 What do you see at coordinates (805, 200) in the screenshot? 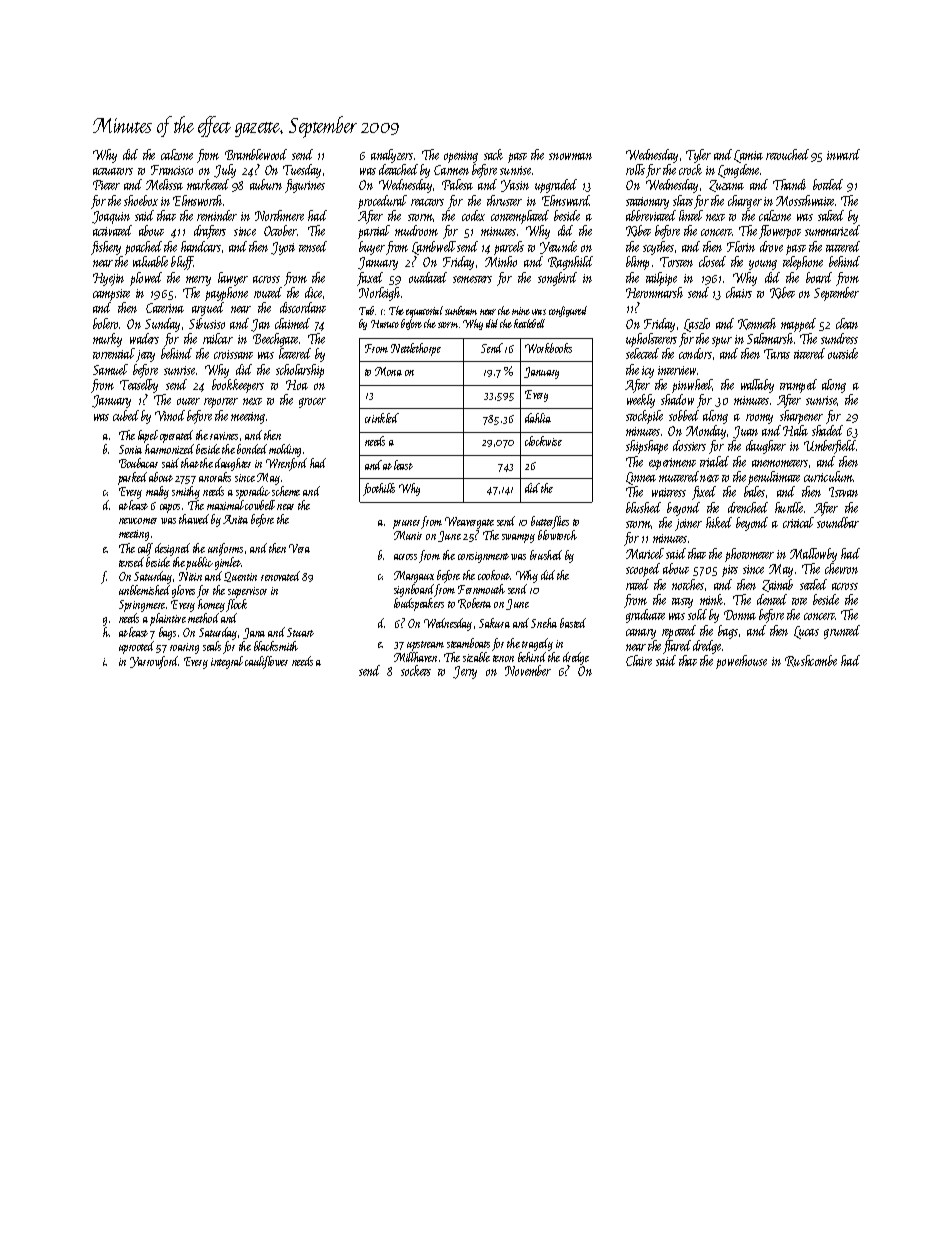
I see `Mossthwaite` at bounding box center [805, 200].
